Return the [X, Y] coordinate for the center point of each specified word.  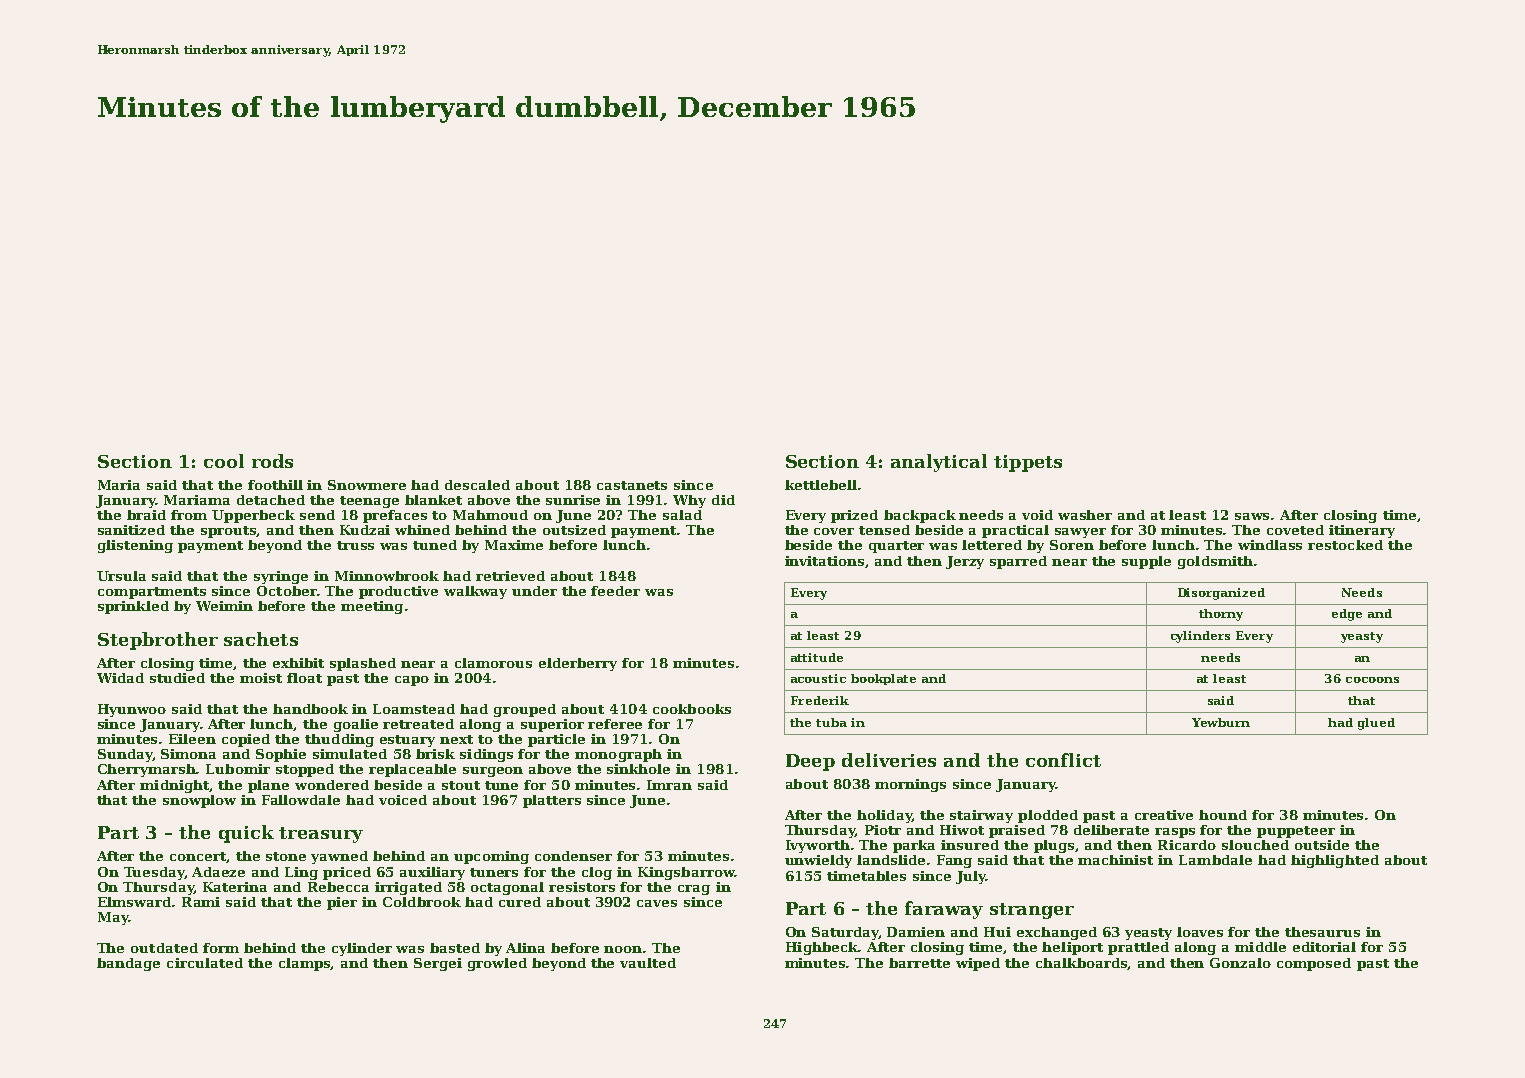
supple [1146, 562]
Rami [201, 902]
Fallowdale [301, 800]
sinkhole [638, 769]
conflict [1063, 760]
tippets [1028, 463]
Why [689, 501]
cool [224, 461]
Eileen [192, 739]
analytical [939, 463]
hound [1223, 815]
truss [355, 545]
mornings [910, 785]
